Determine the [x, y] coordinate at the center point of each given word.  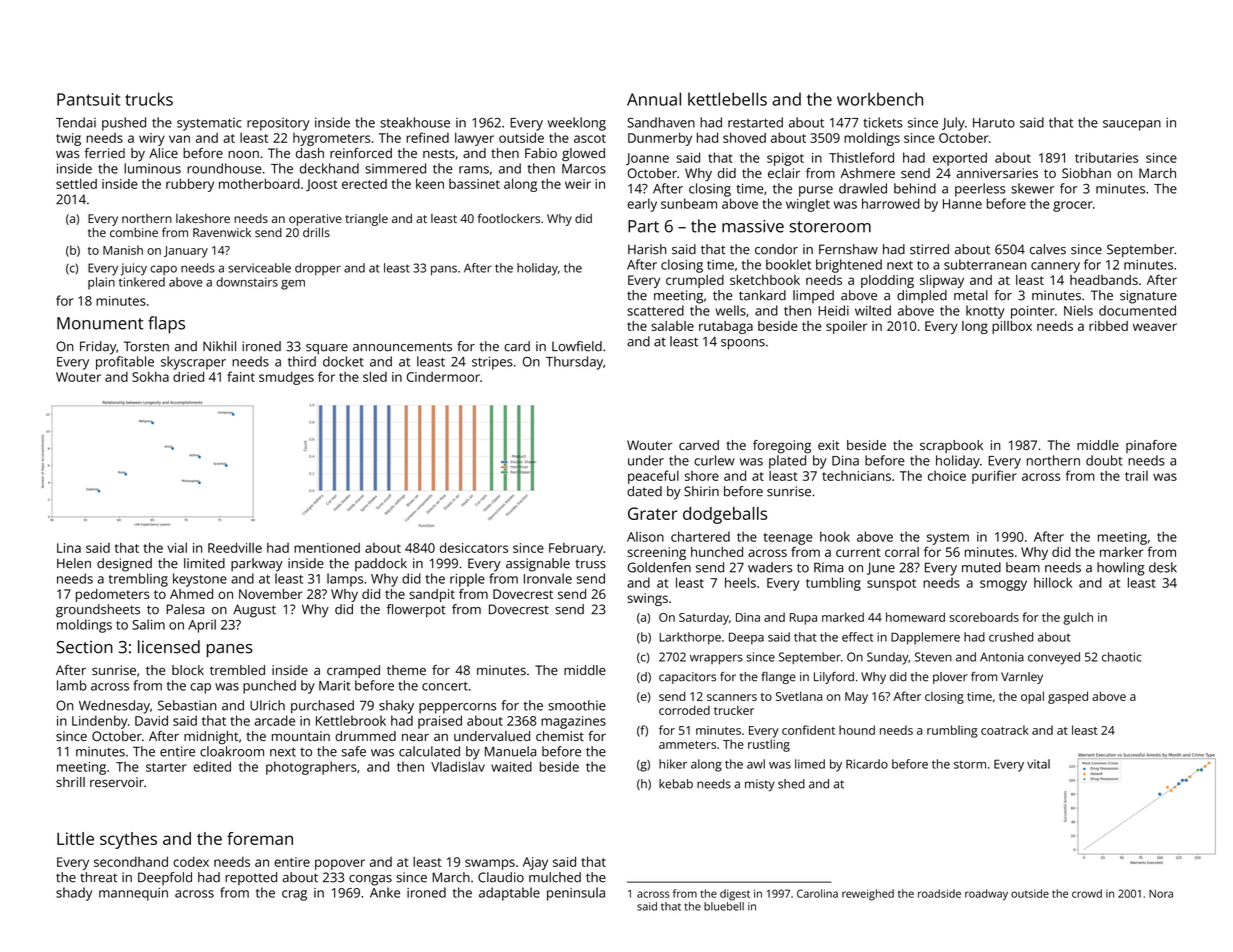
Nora [1161, 894]
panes [230, 650]
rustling [769, 745]
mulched [555, 877]
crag [294, 895]
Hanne [962, 204]
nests [439, 153]
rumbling [952, 731]
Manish [123, 250]
